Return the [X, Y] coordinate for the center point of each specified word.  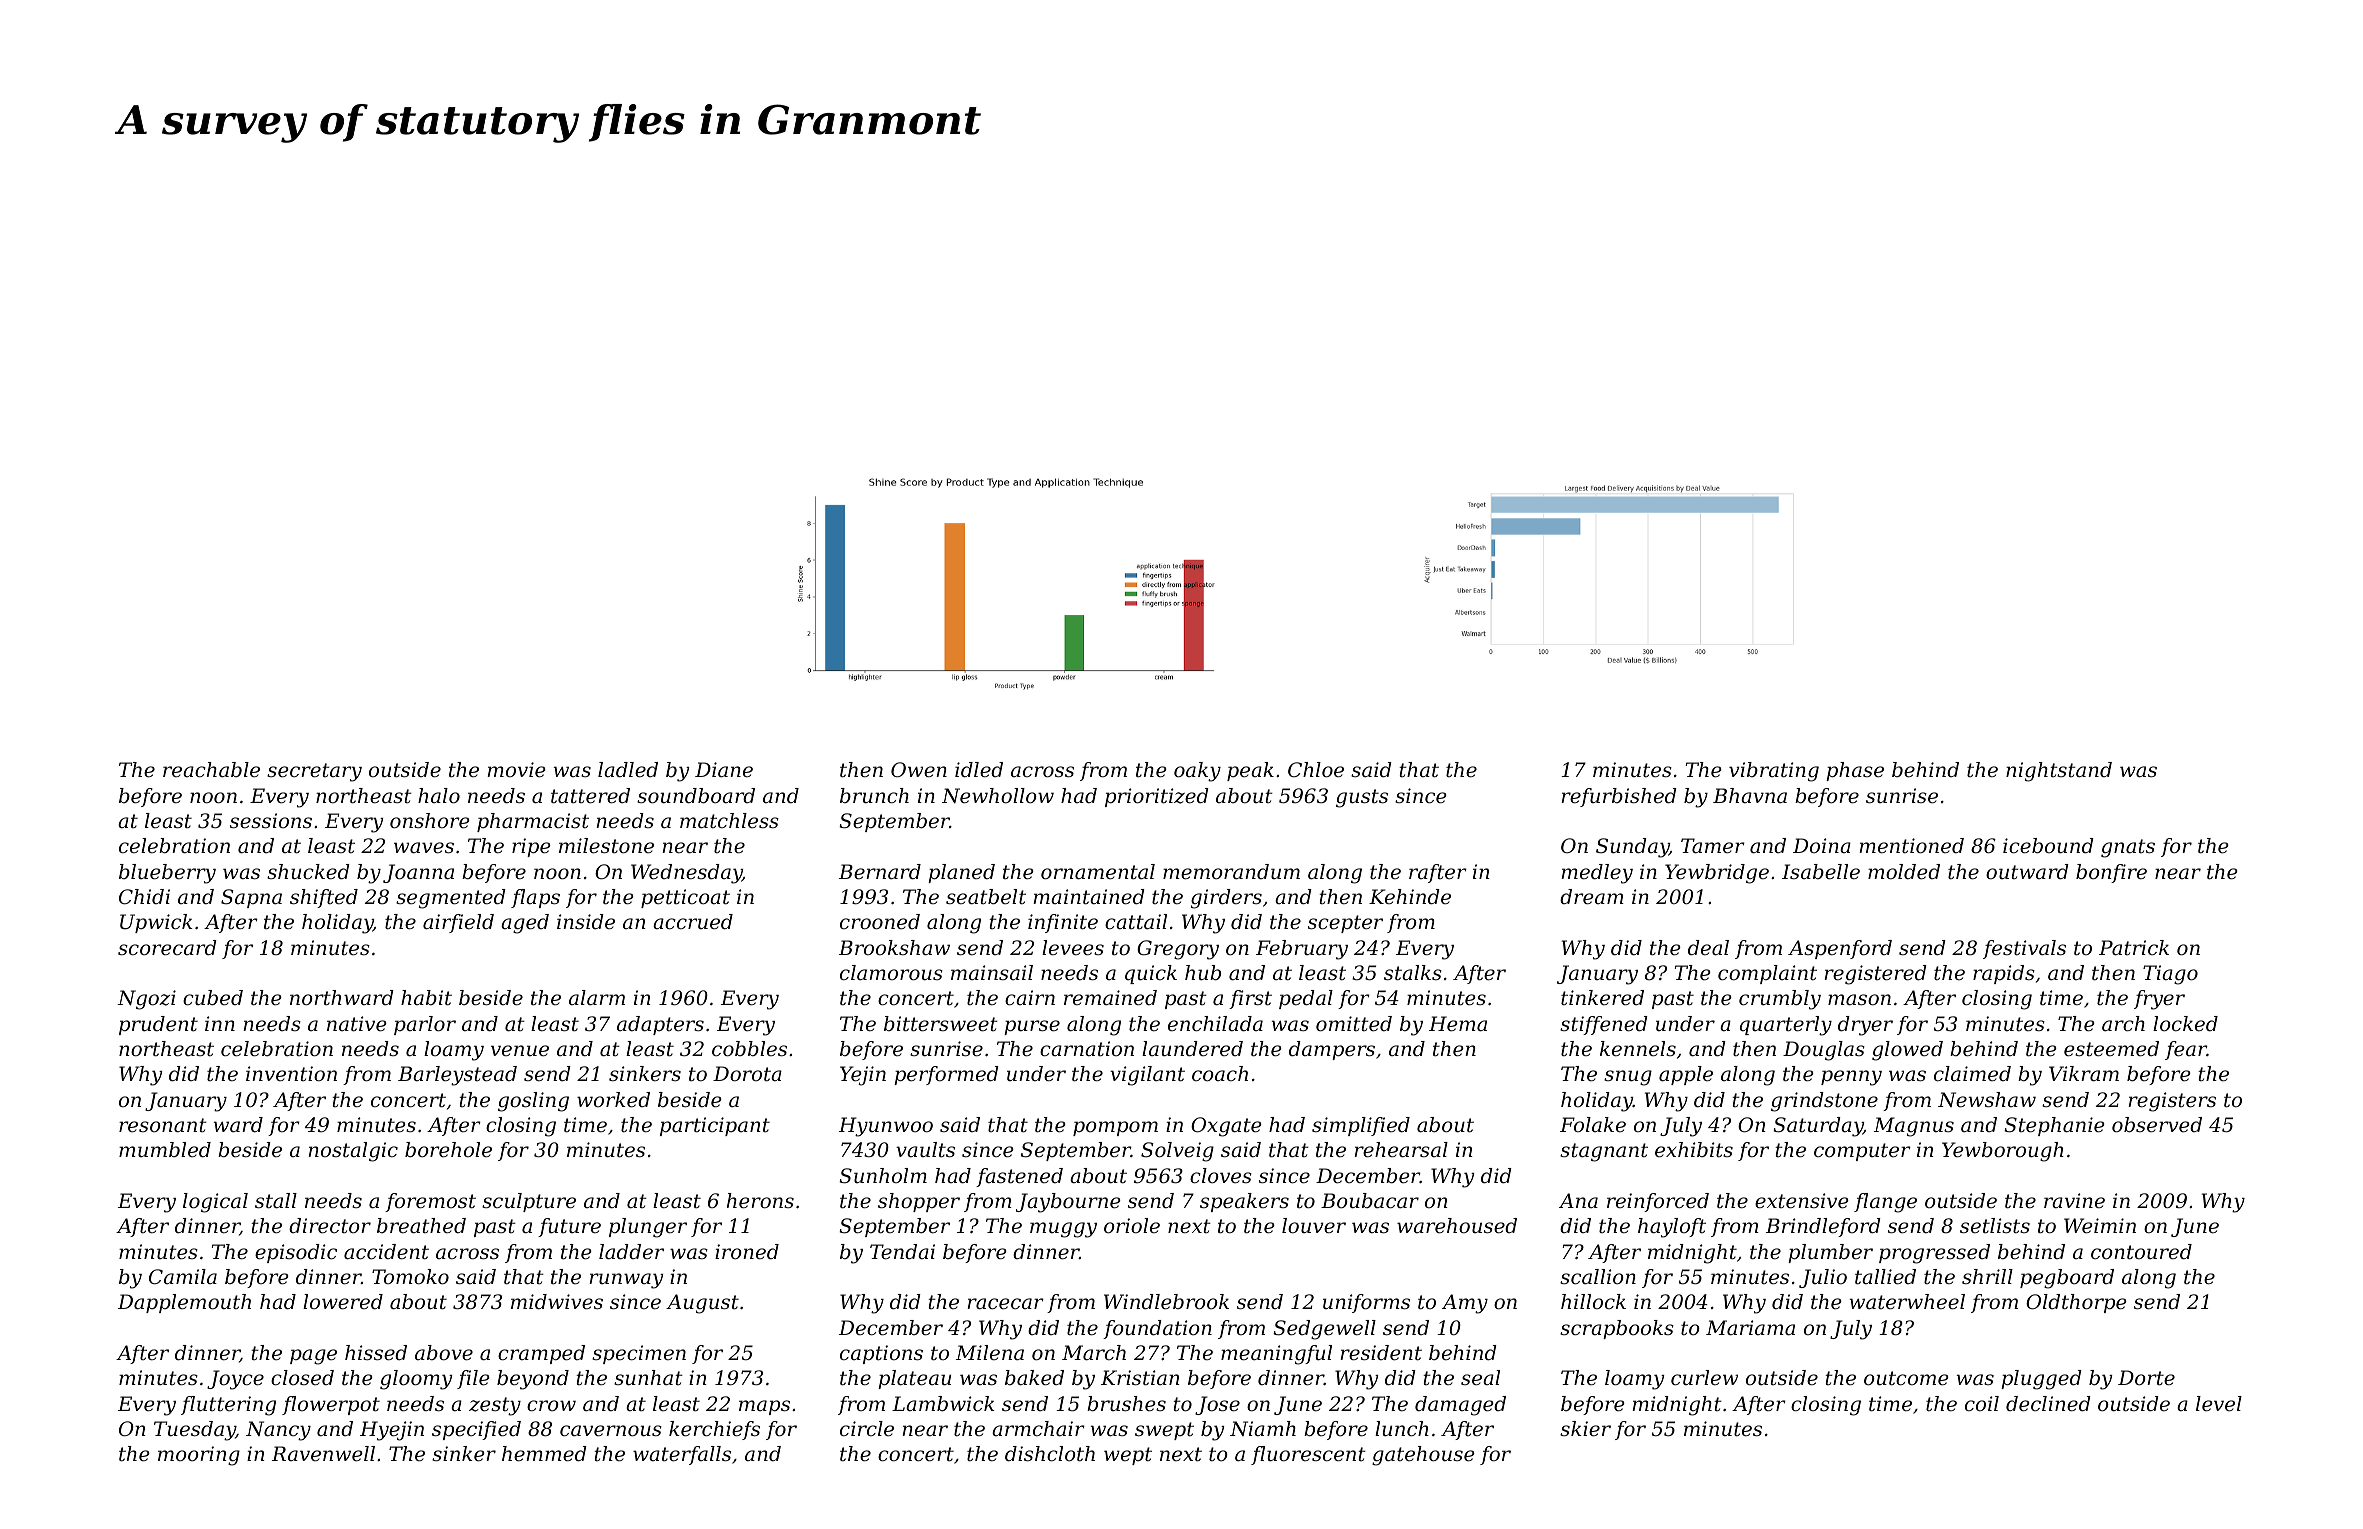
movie [516, 770]
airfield [458, 923]
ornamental [1098, 872]
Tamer [1713, 846]
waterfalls [682, 1455]
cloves [1221, 1176]
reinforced [1658, 1202]
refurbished [1619, 797]
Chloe [1316, 770]
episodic [296, 1253]
